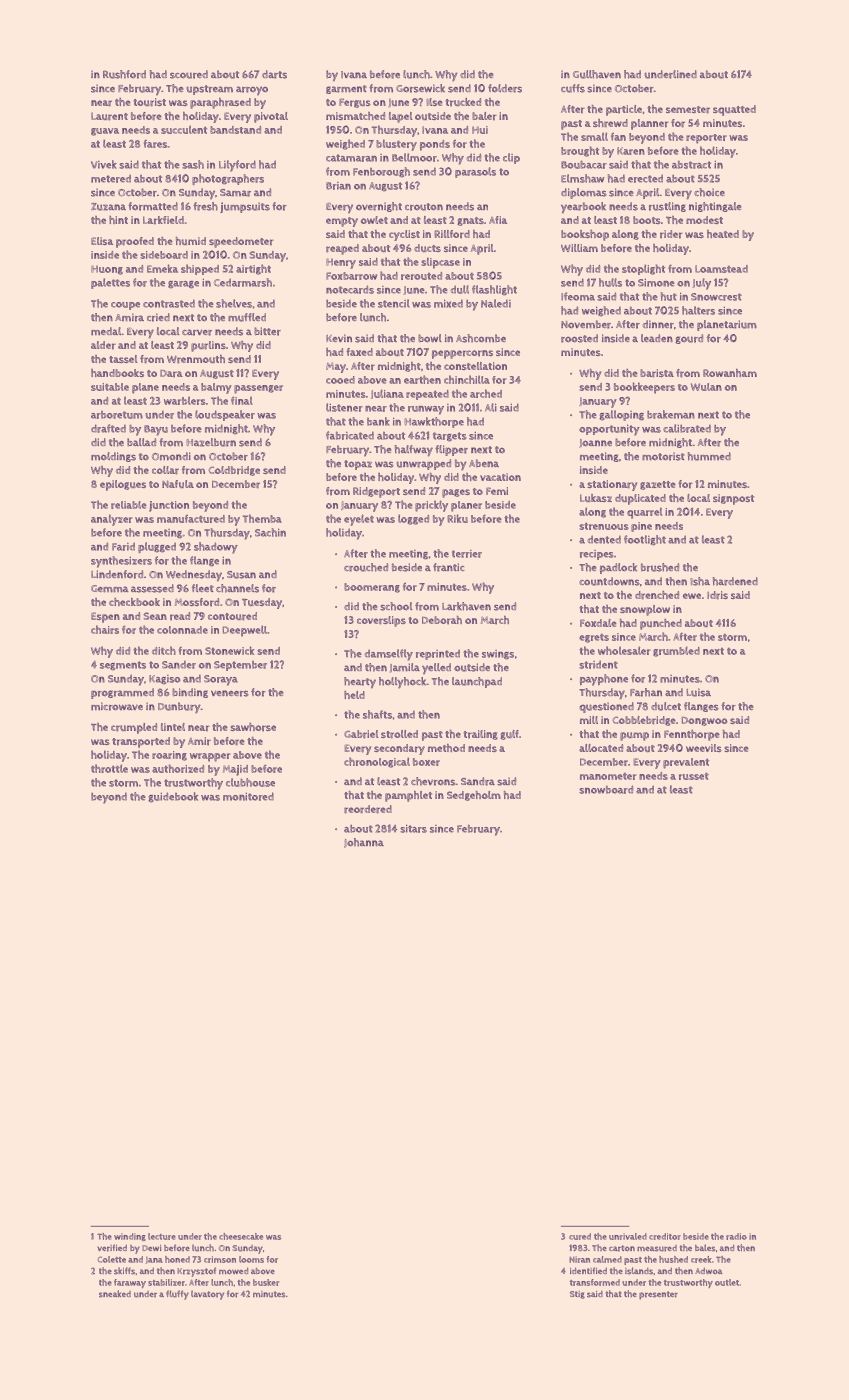  What do you see at coordinates (474, 796) in the document?
I see `Sedgeholm` at bounding box center [474, 796].
